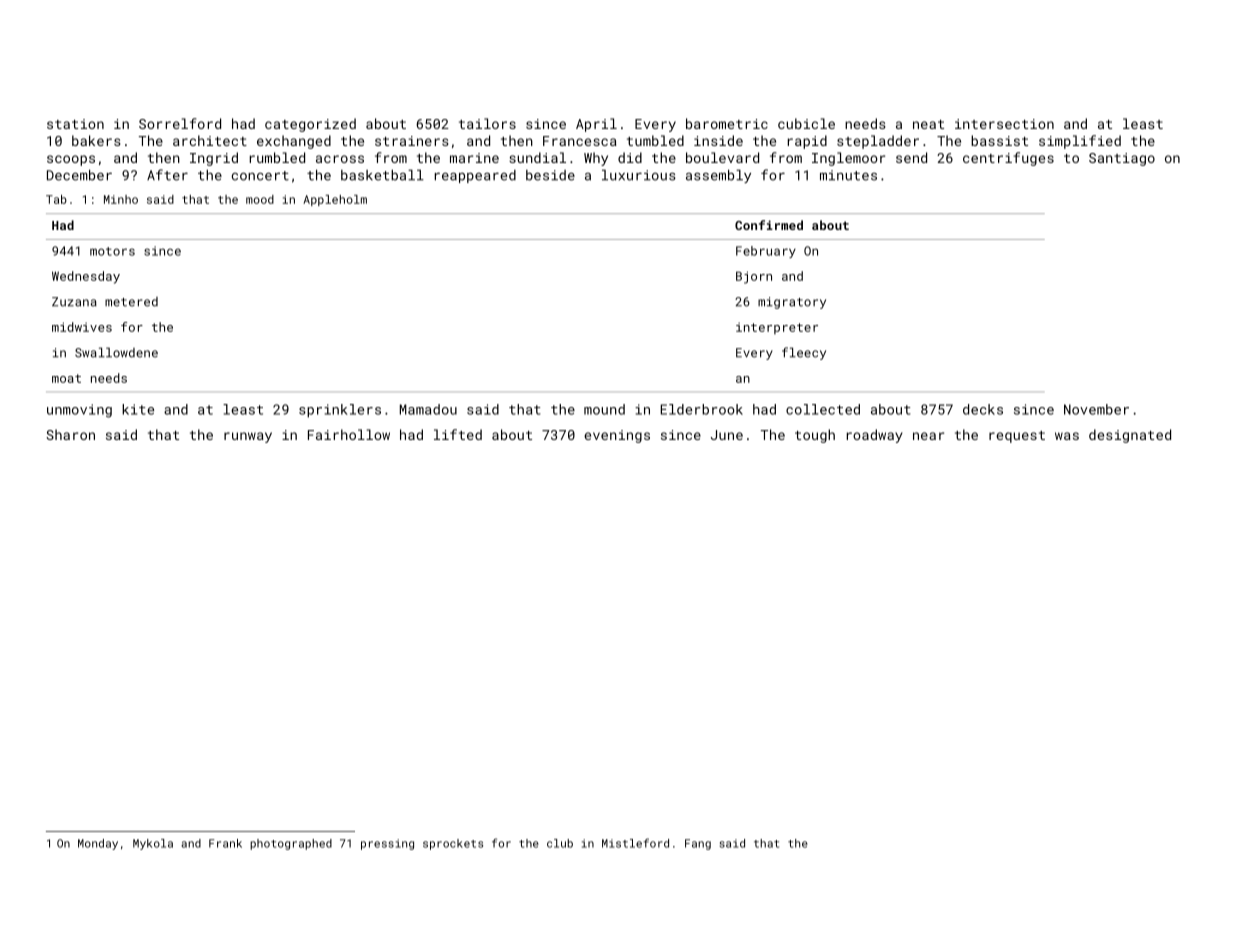 This document has width=1233, height=952. Describe the element at coordinates (1004, 124) in the document. I see `intersection` at that location.
